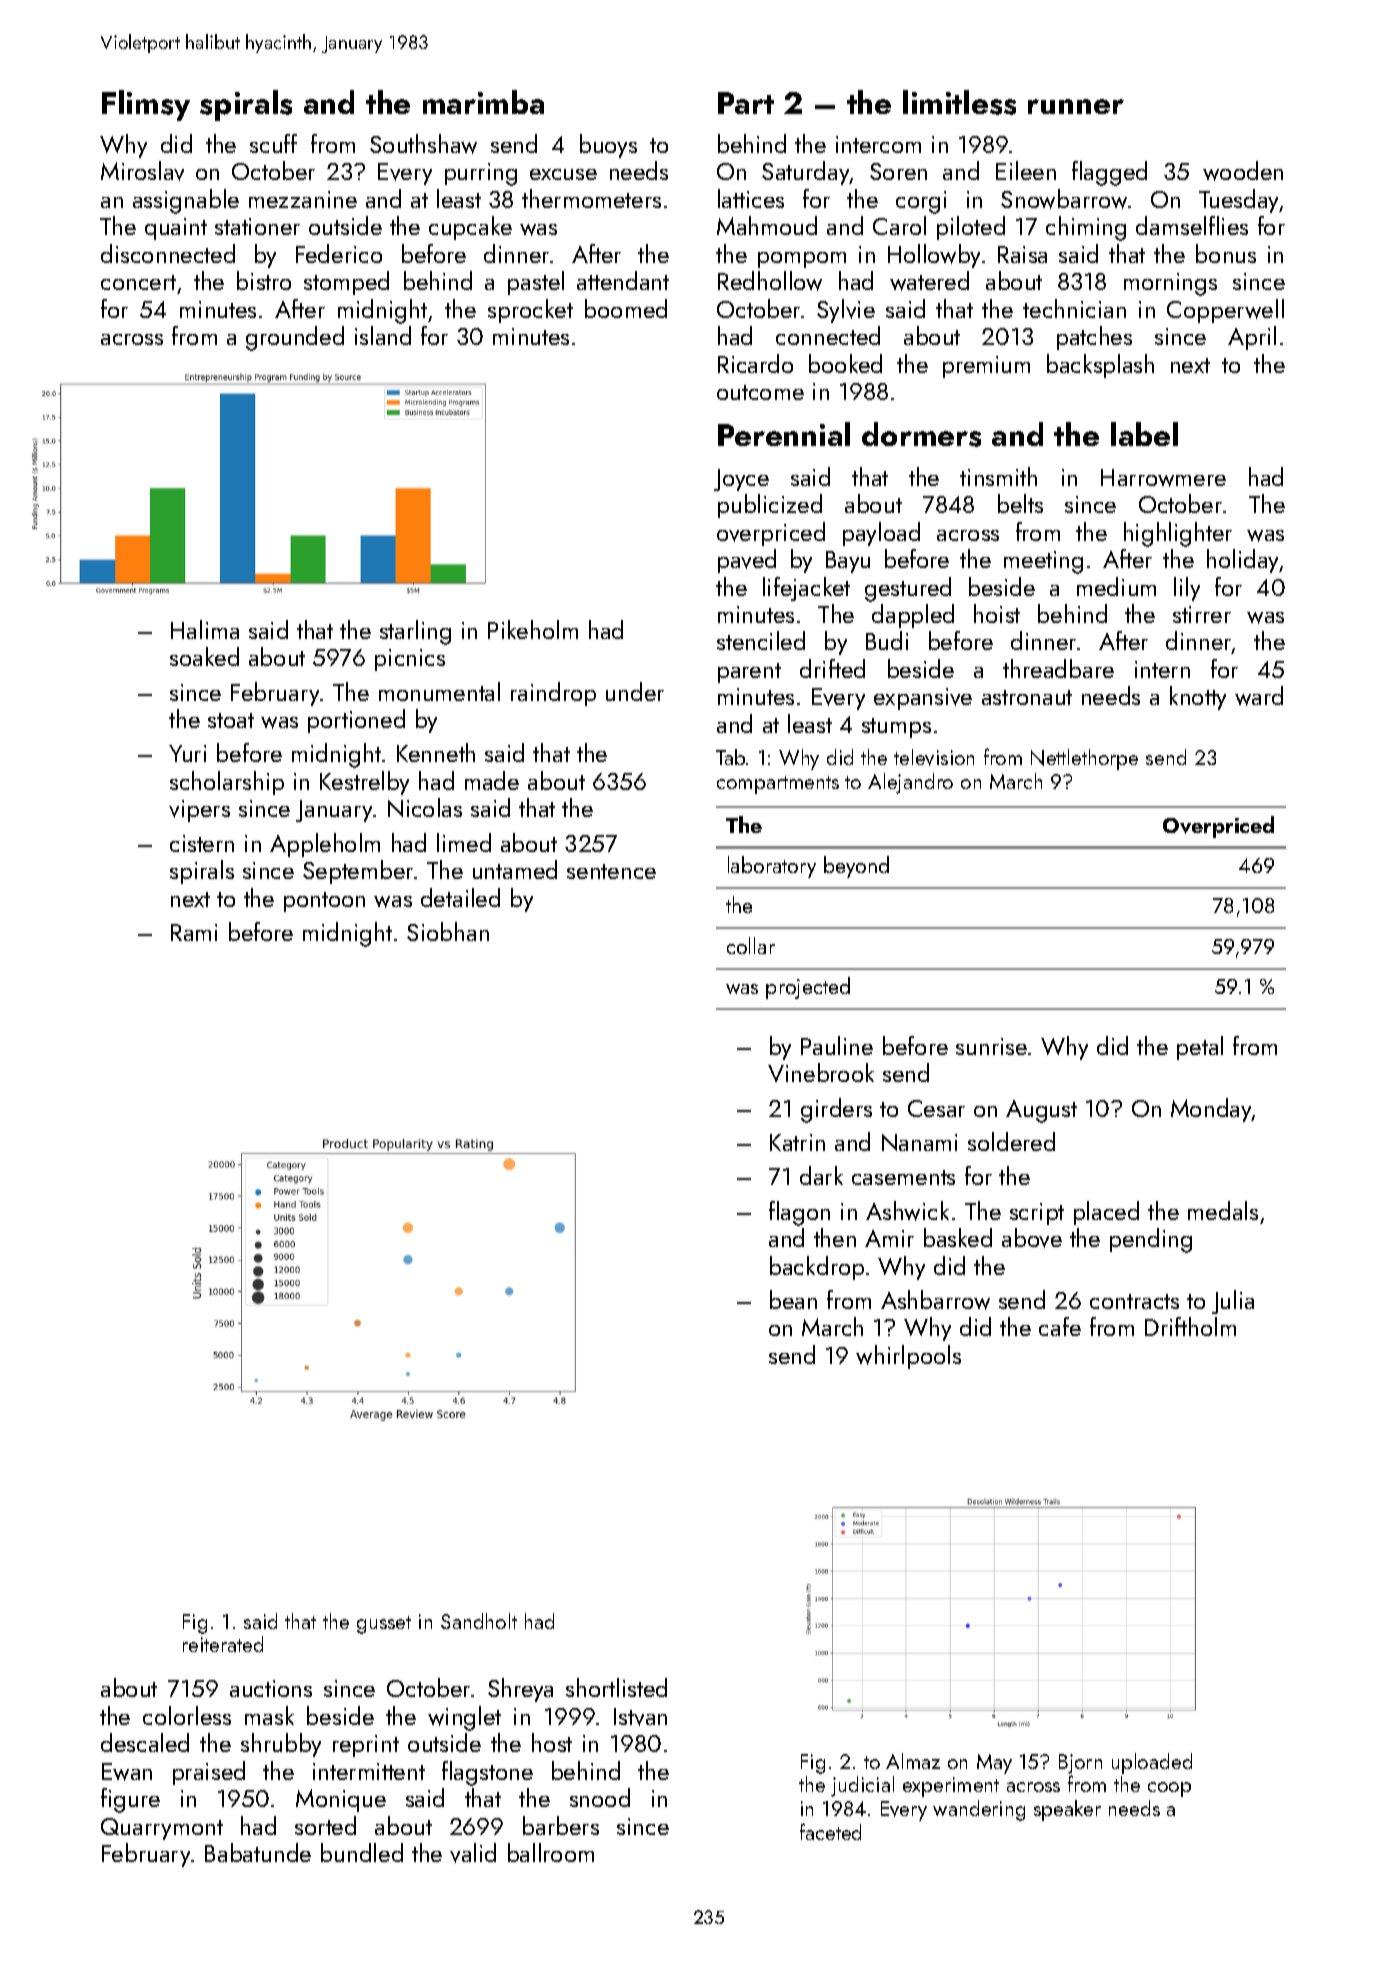  I want to click on Yuri, so click(187, 753).
